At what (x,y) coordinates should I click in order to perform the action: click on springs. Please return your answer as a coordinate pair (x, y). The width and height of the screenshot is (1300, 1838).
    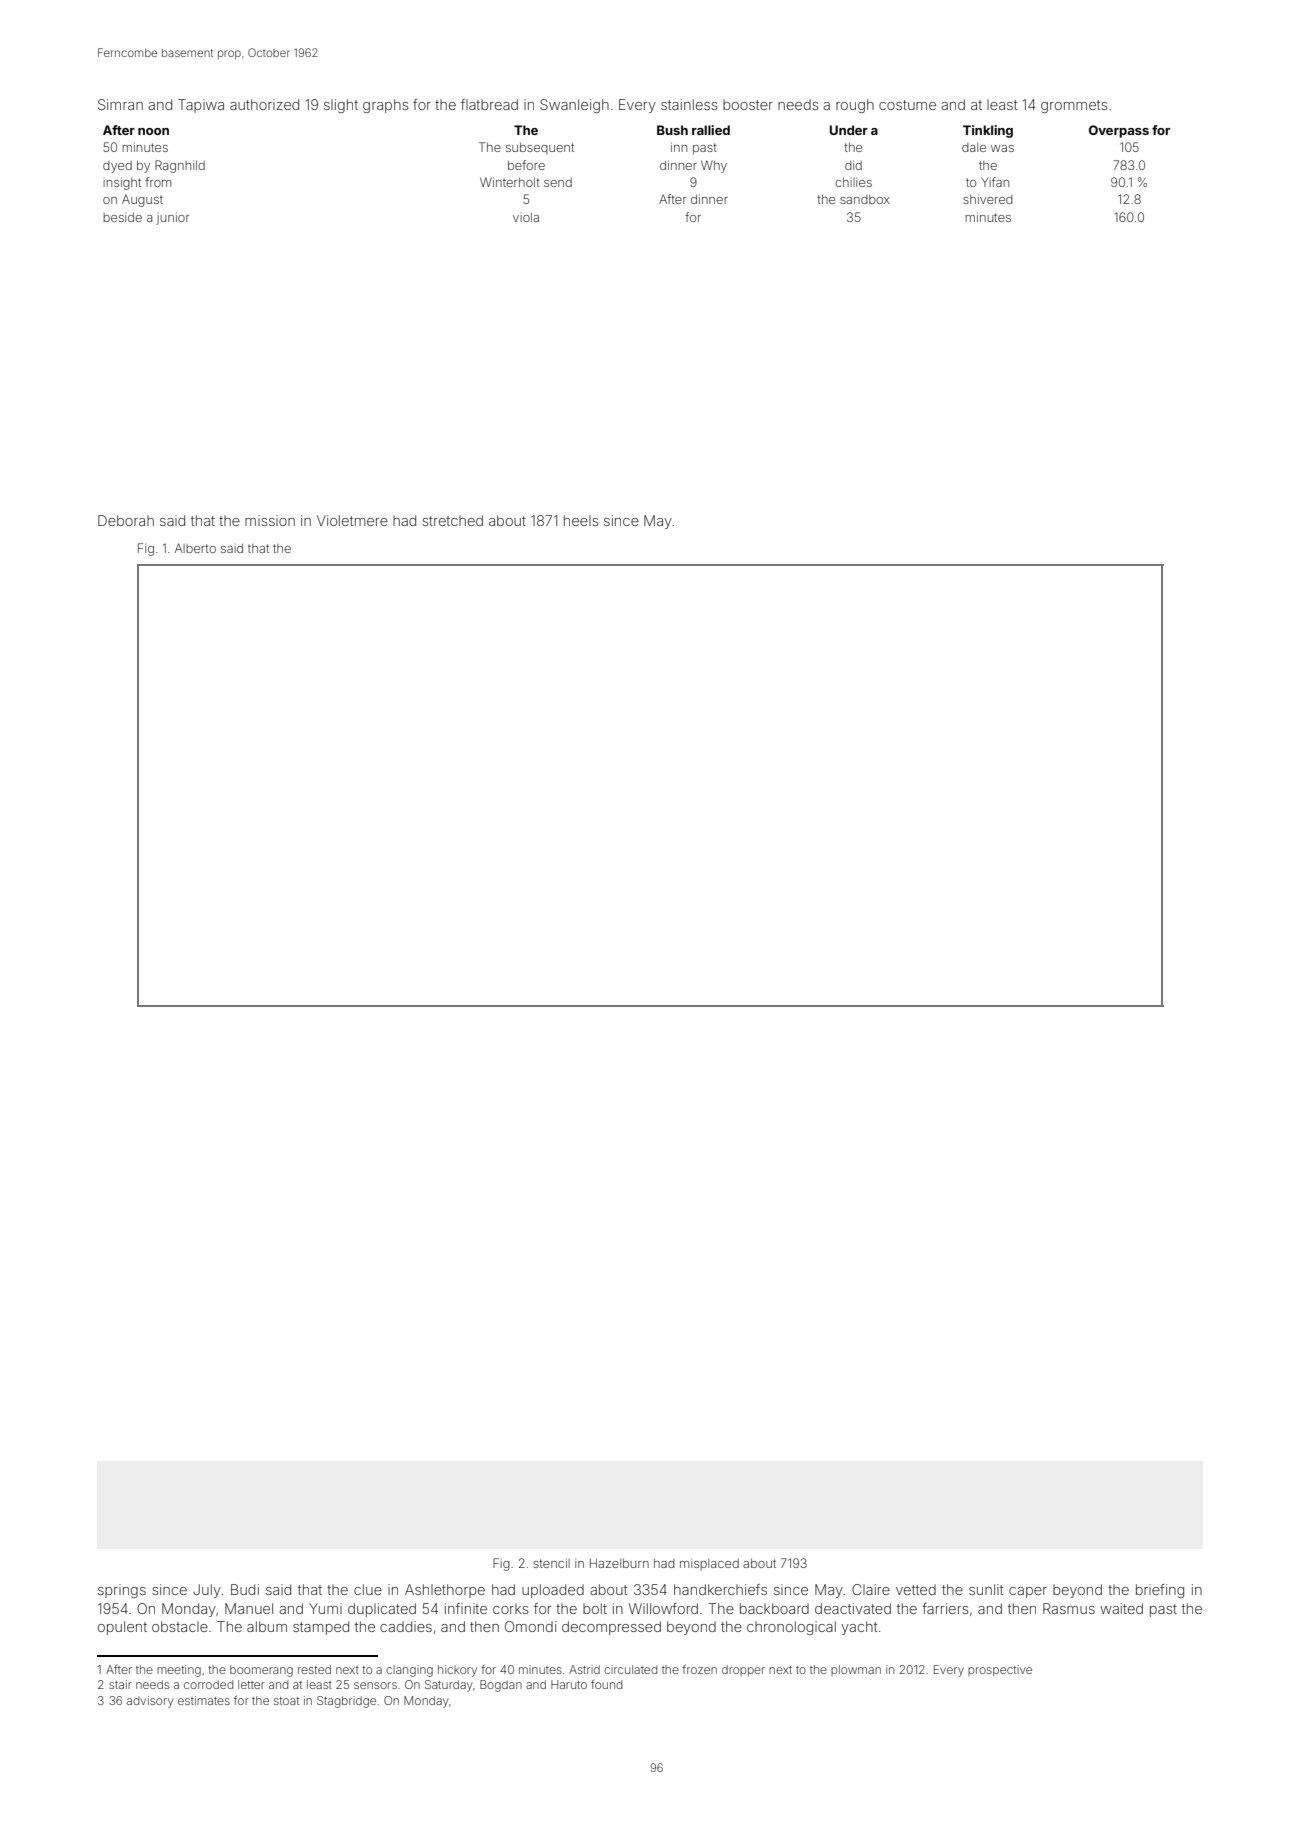
    Looking at the image, I should click on (122, 1591).
